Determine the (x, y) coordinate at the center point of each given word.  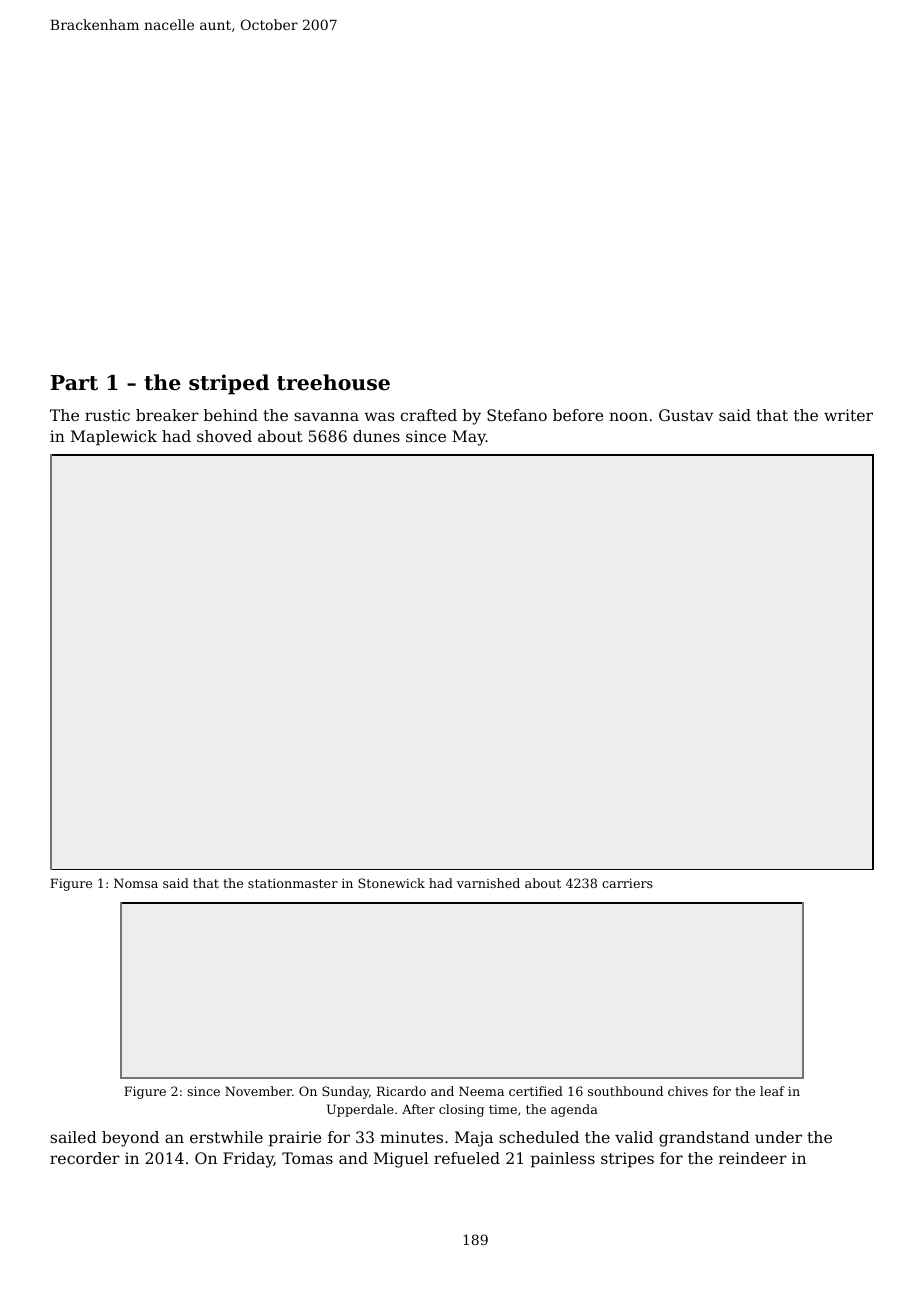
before (578, 415)
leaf (772, 1091)
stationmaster (293, 883)
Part (74, 383)
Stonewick (391, 883)
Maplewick (114, 438)
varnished (488, 883)
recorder (85, 1158)
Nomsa (136, 883)
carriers (627, 883)
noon (628, 416)
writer (848, 415)
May (469, 438)
